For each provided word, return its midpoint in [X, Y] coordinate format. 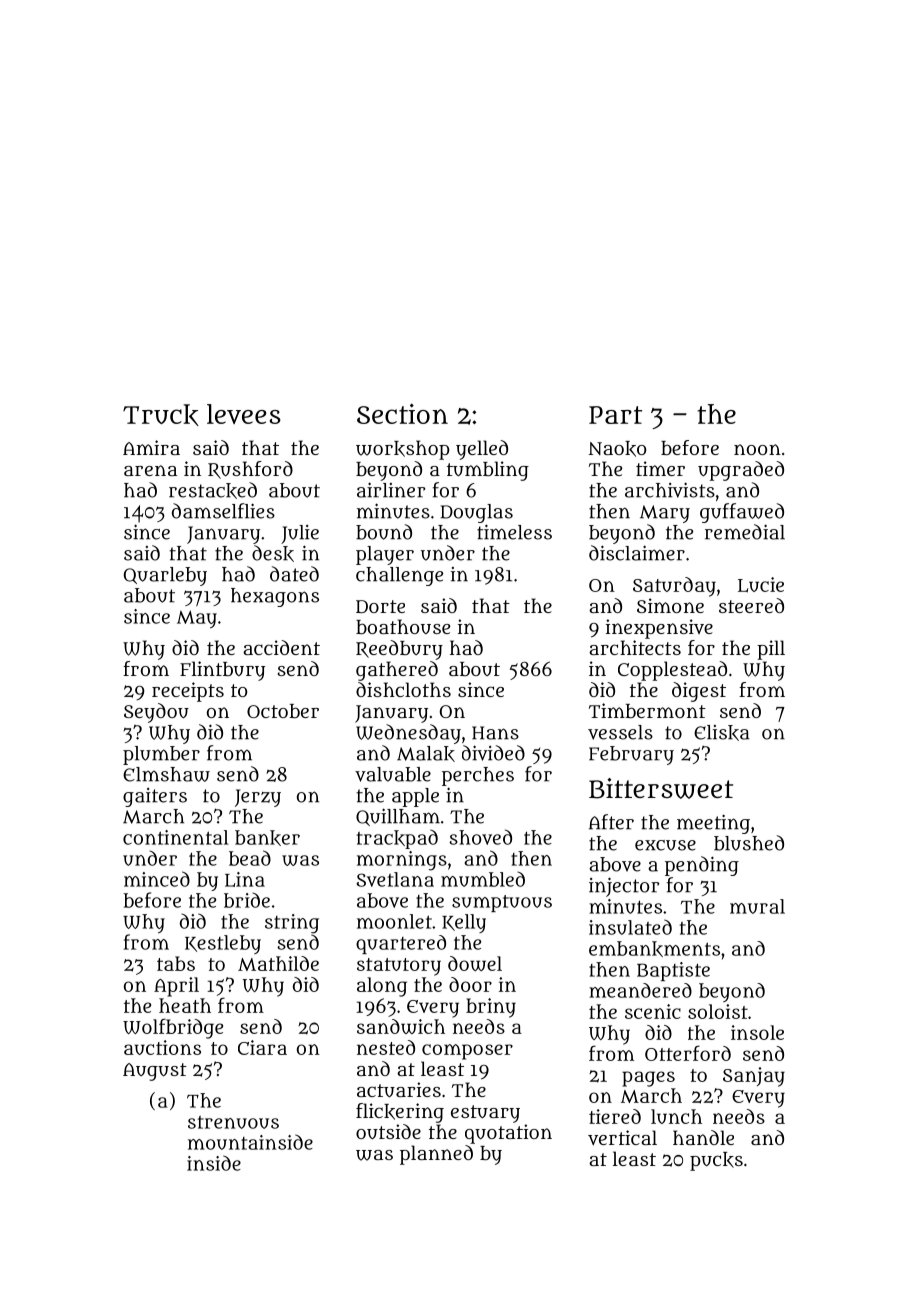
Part [615, 415]
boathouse [403, 626]
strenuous [233, 1122]
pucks [716, 1161]
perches [478, 776]
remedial [745, 532]
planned [436, 1155]
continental [176, 837]
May [197, 619]
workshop [403, 450]
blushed [749, 843]
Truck [161, 415]
